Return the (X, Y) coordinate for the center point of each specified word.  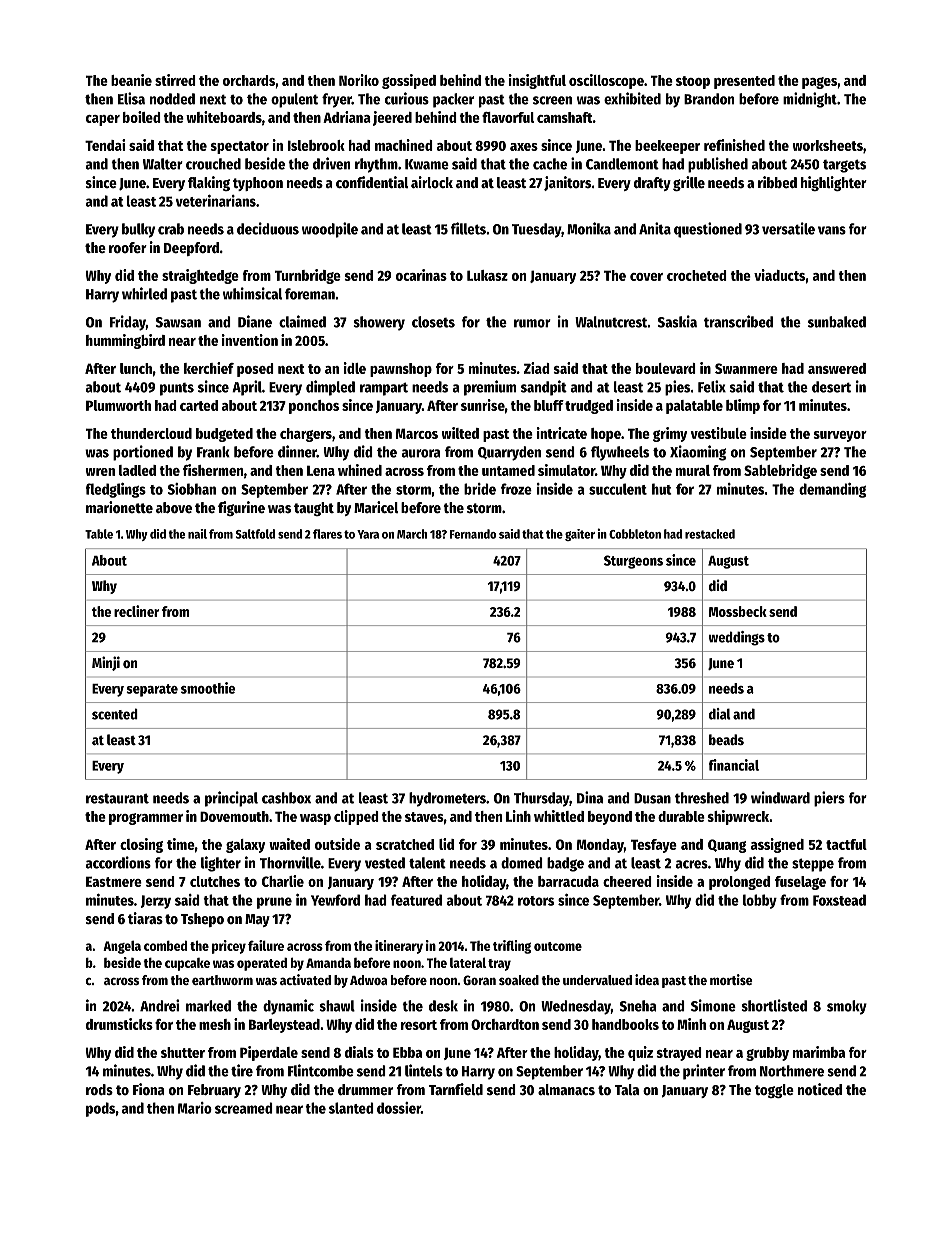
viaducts (779, 275)
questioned (708, 230)
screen (552, 100)
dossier (399, 1108)
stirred (175, 80)
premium (490, 388)
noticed (820, 1089)
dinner (297, 451)
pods (100, 1109)
